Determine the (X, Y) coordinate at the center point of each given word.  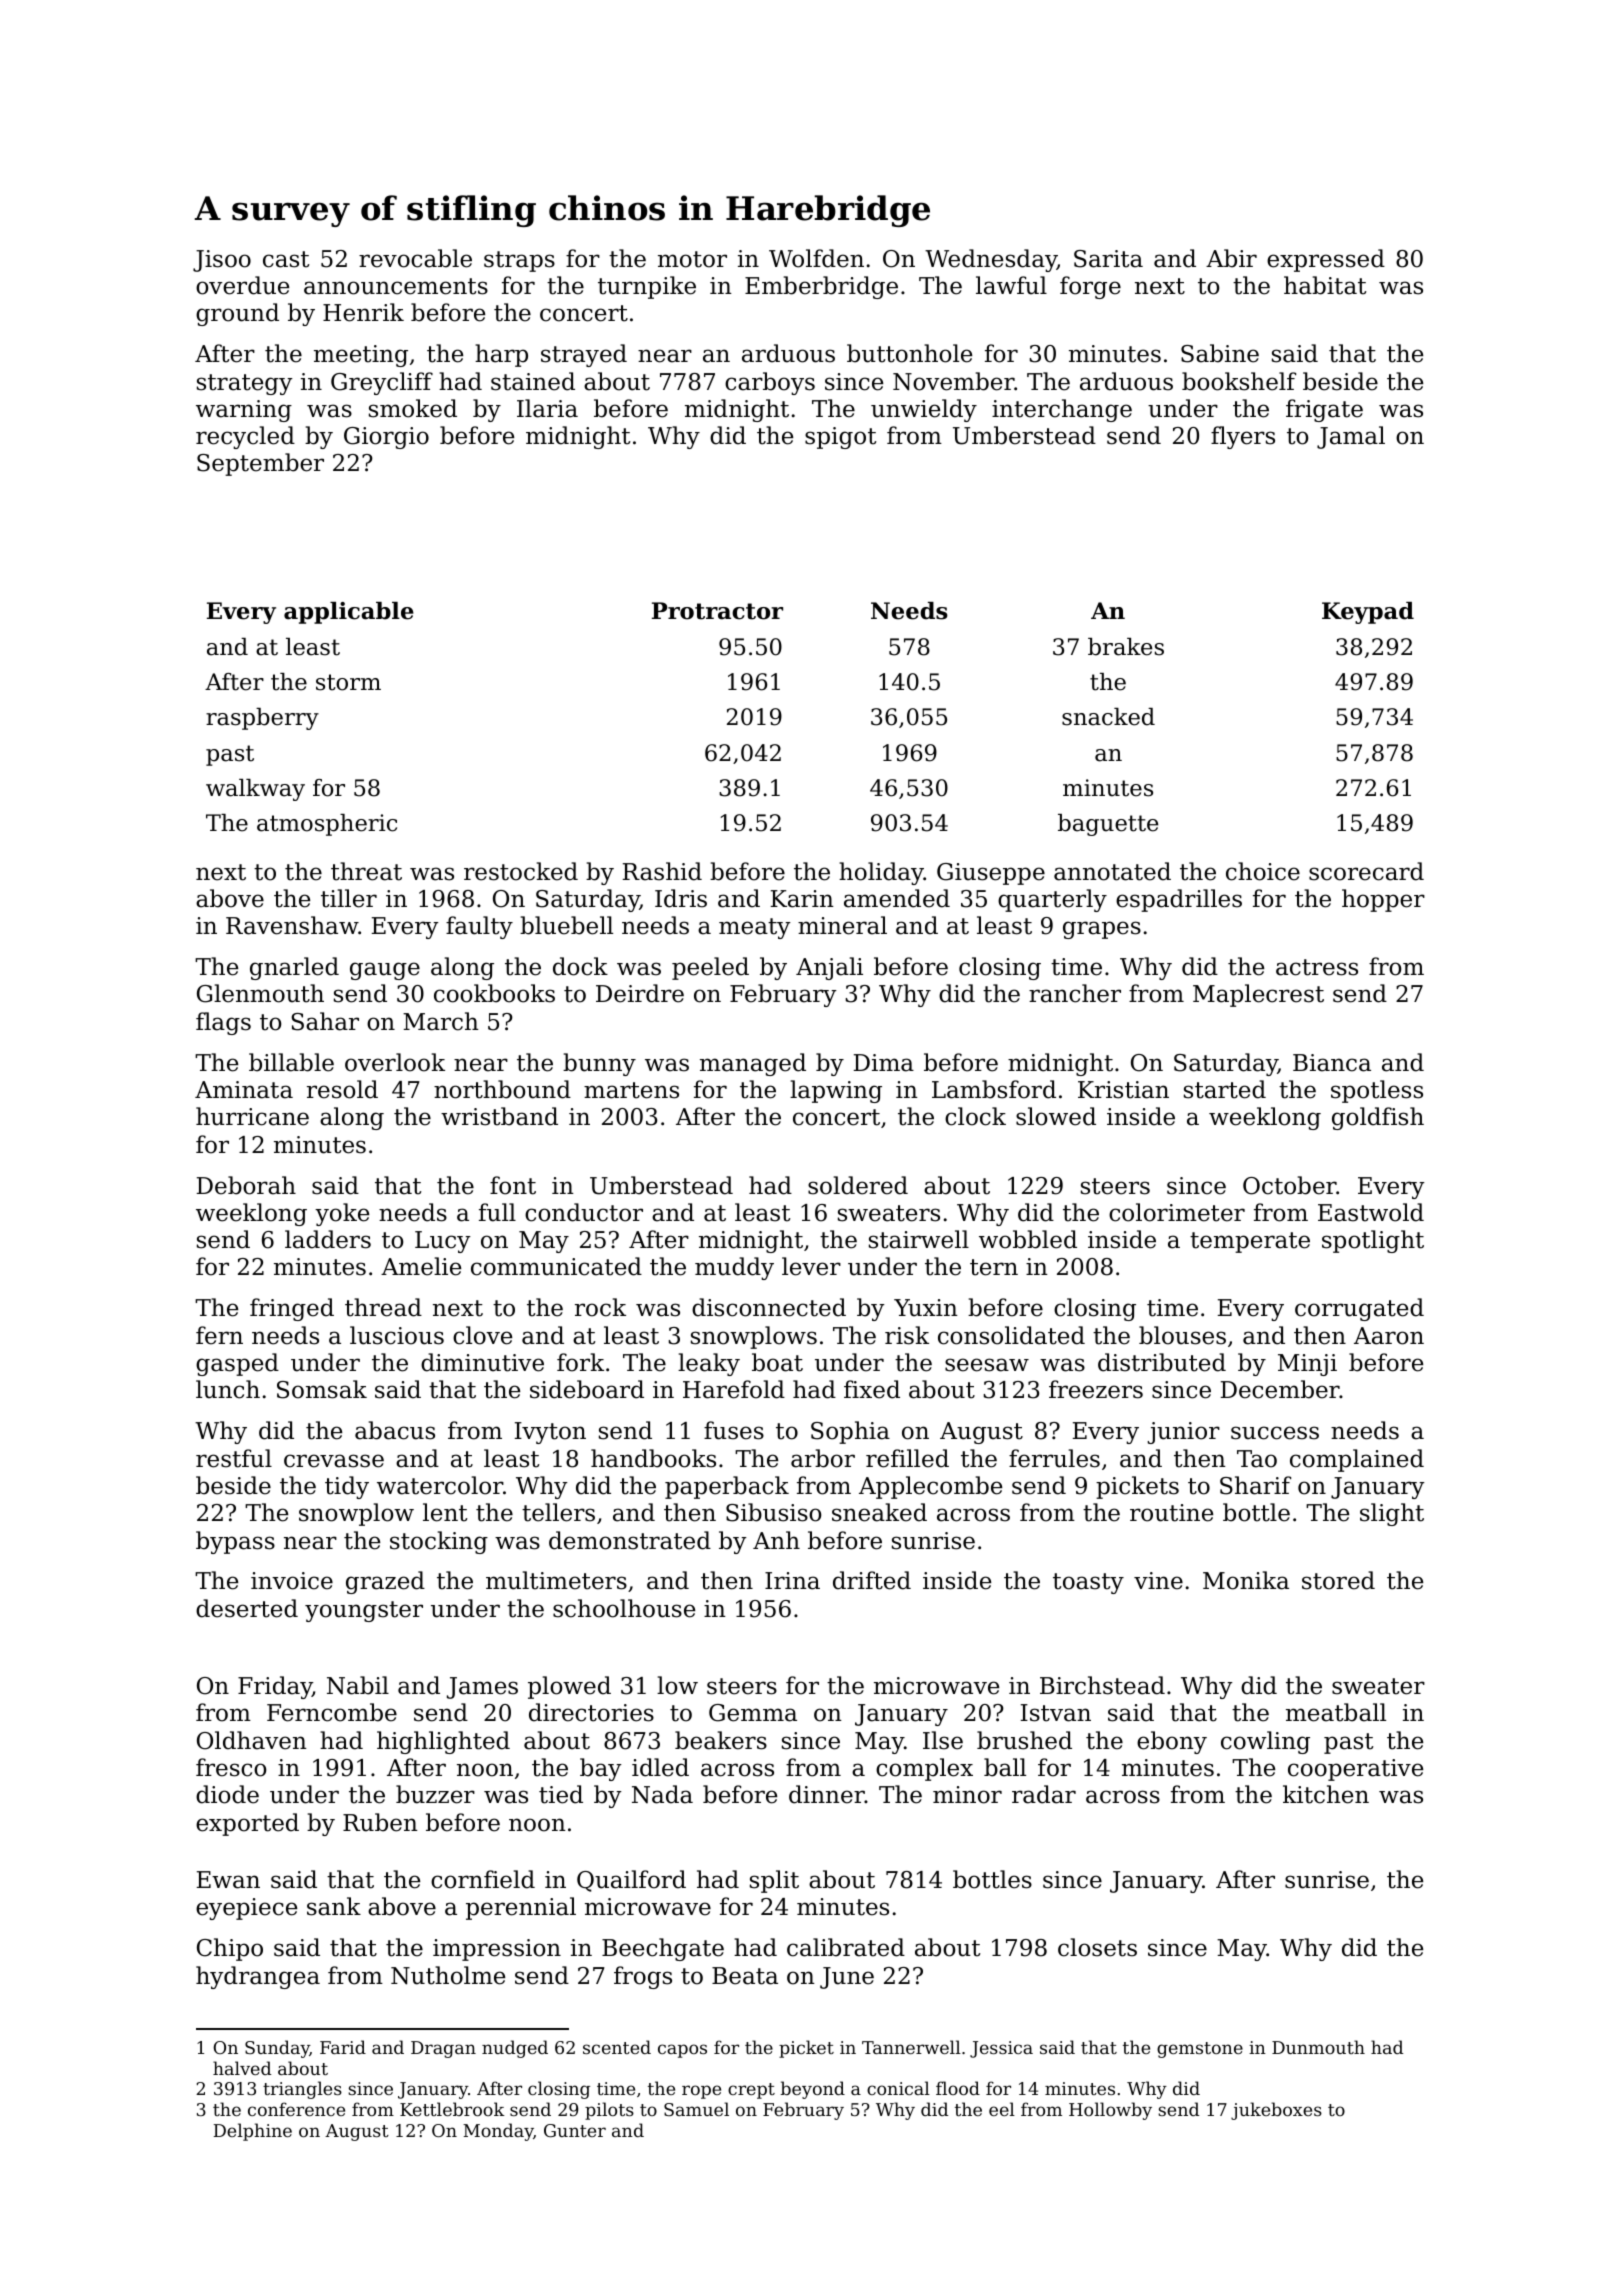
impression (497, 1950)
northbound (502, 1089)
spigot (840, 438)
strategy (245, 384)
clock (975, 1116)
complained (1357, 1460)
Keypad (1368, 613)
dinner (827, 1794)
